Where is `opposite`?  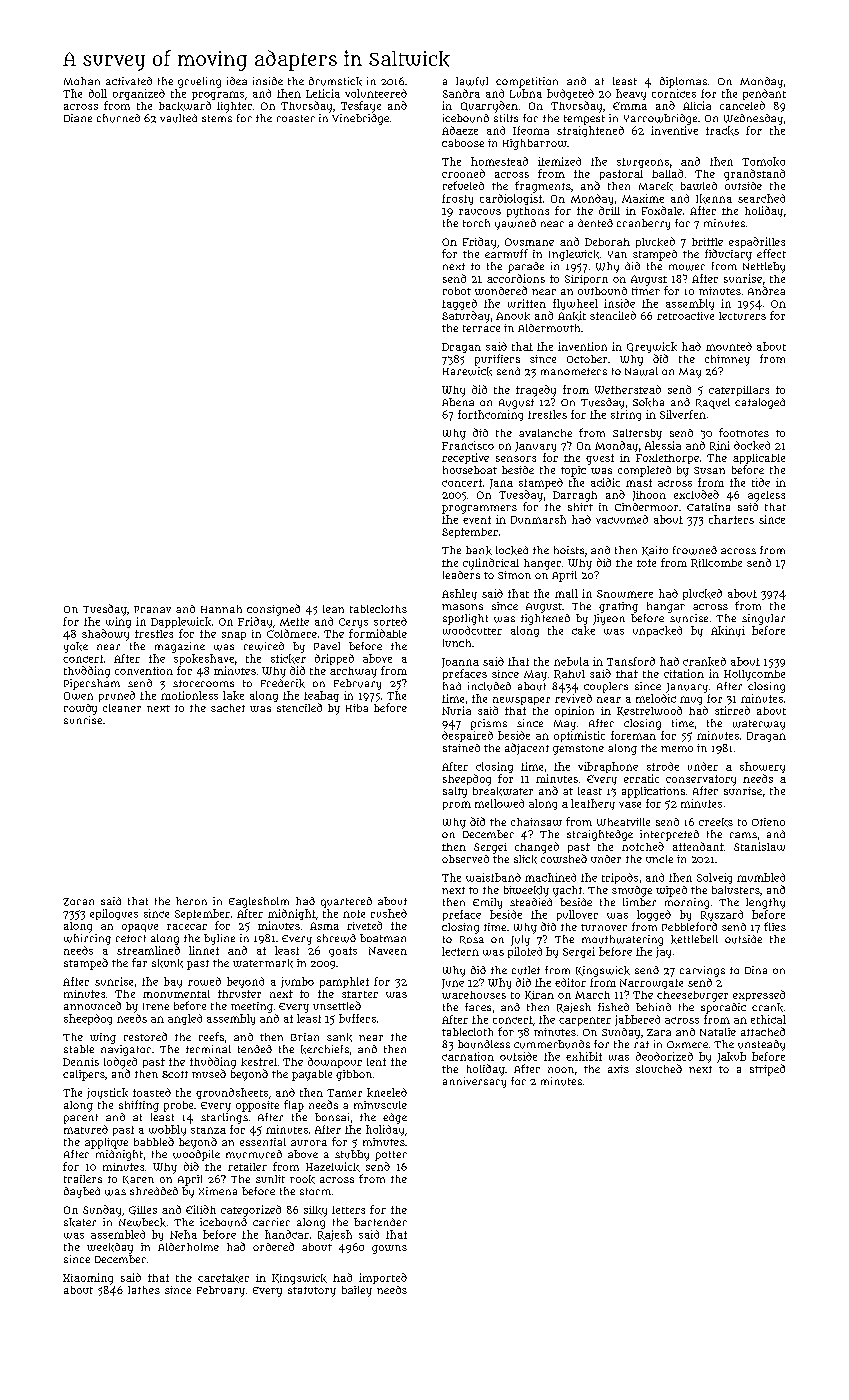
opposite is located at coordinates (257, 1106).
